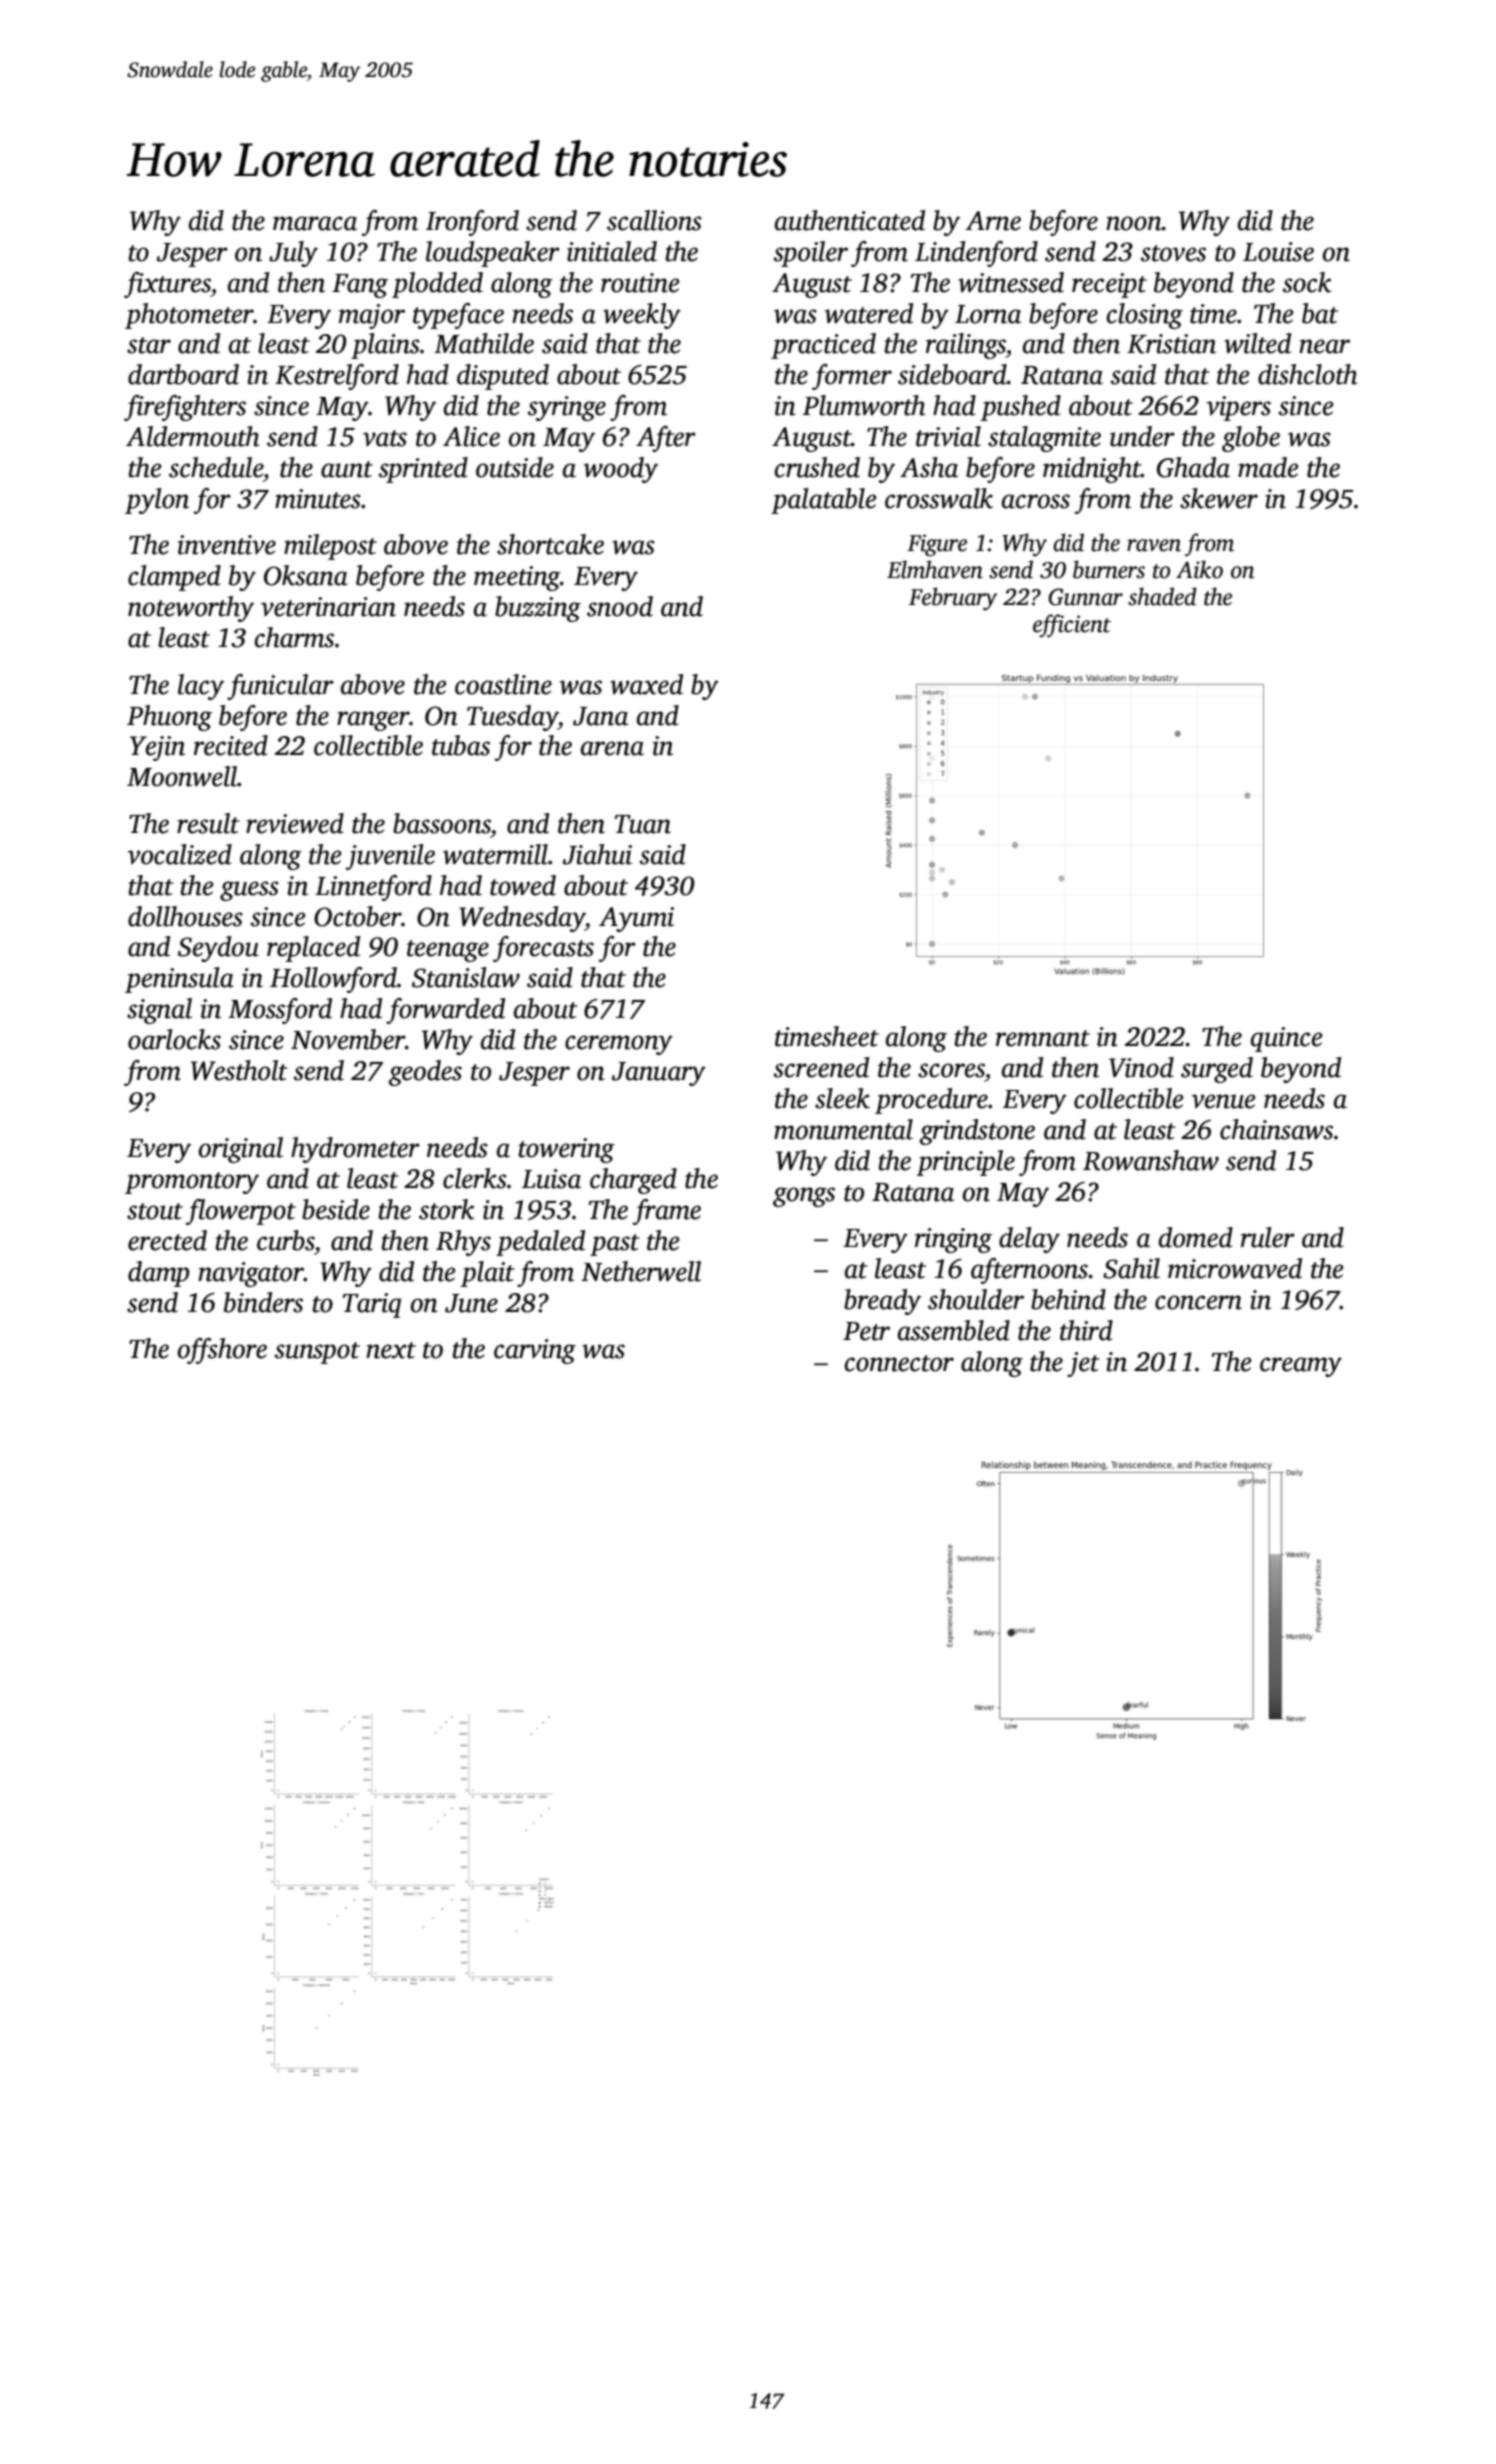 This screenshot has width=1496, height=2464. Describe the element at coordinates (373, 888) in the screenshot. I see `Linnetford` at that location.
